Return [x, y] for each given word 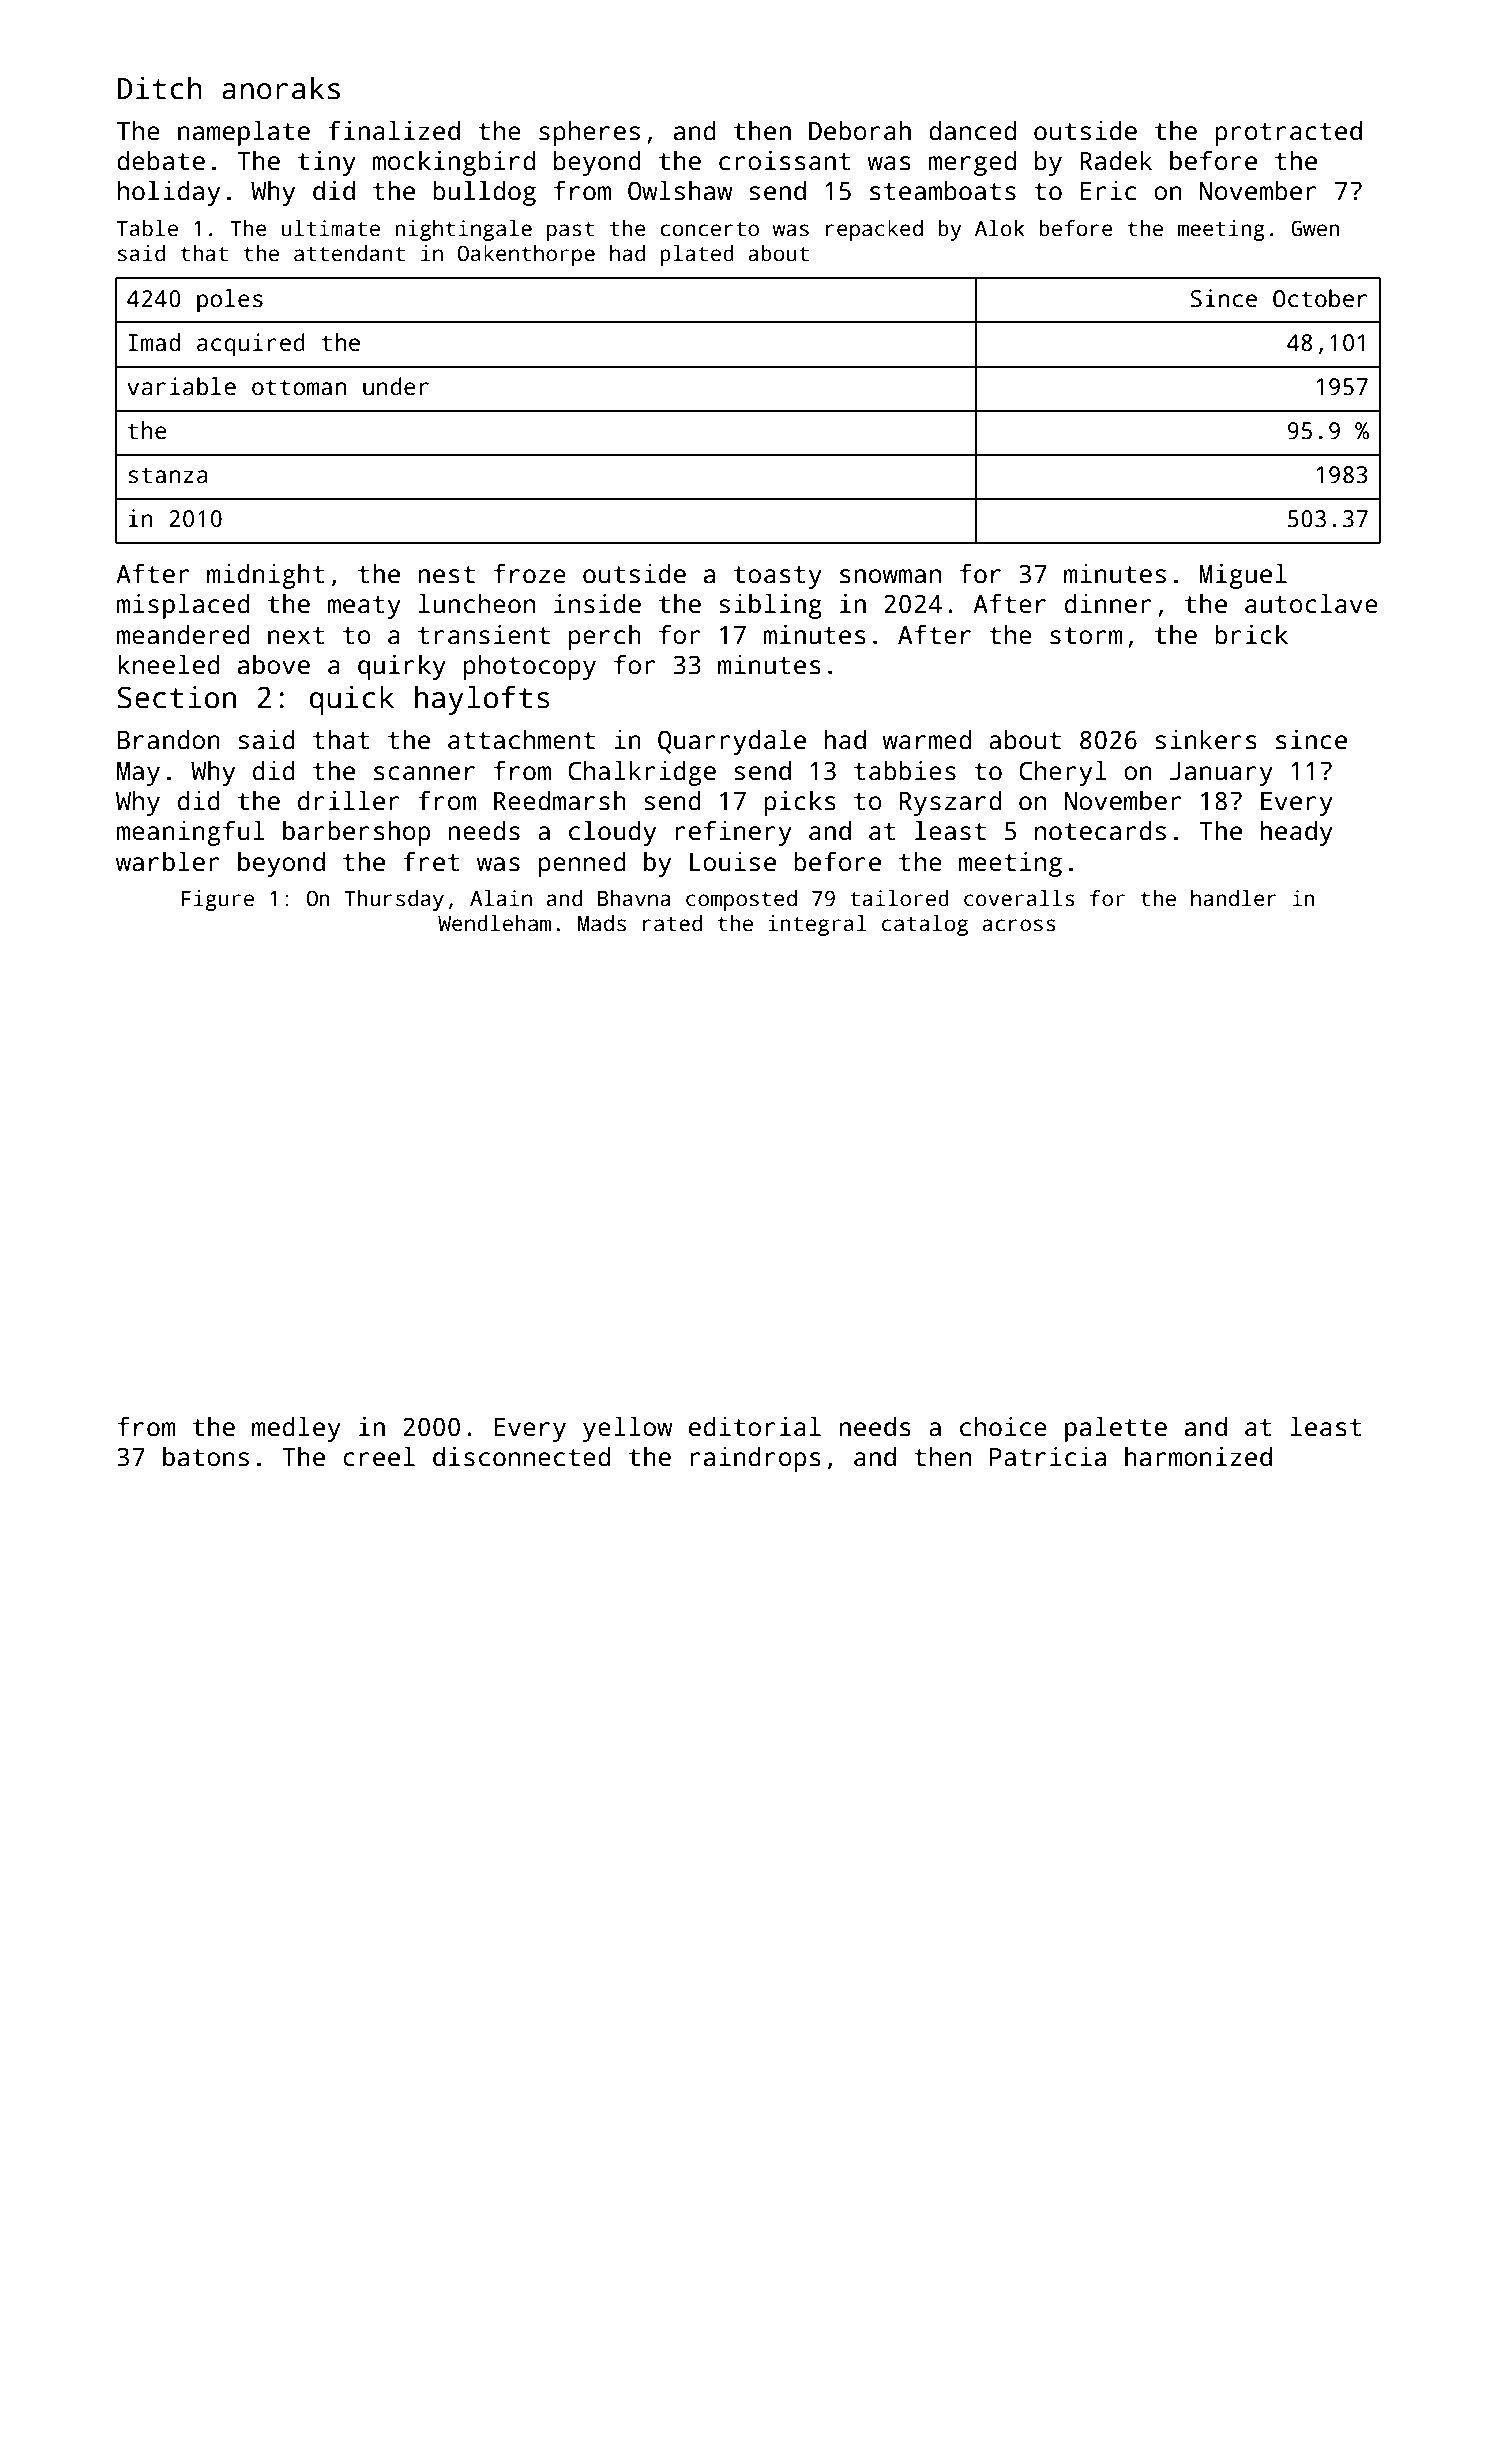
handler [1234, 898]
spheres [589, 133]
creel [379, 1457]
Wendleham [494, 923]
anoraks [281, 88]
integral [817, 925]
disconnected [521, 1457]
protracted [1288, 133]
